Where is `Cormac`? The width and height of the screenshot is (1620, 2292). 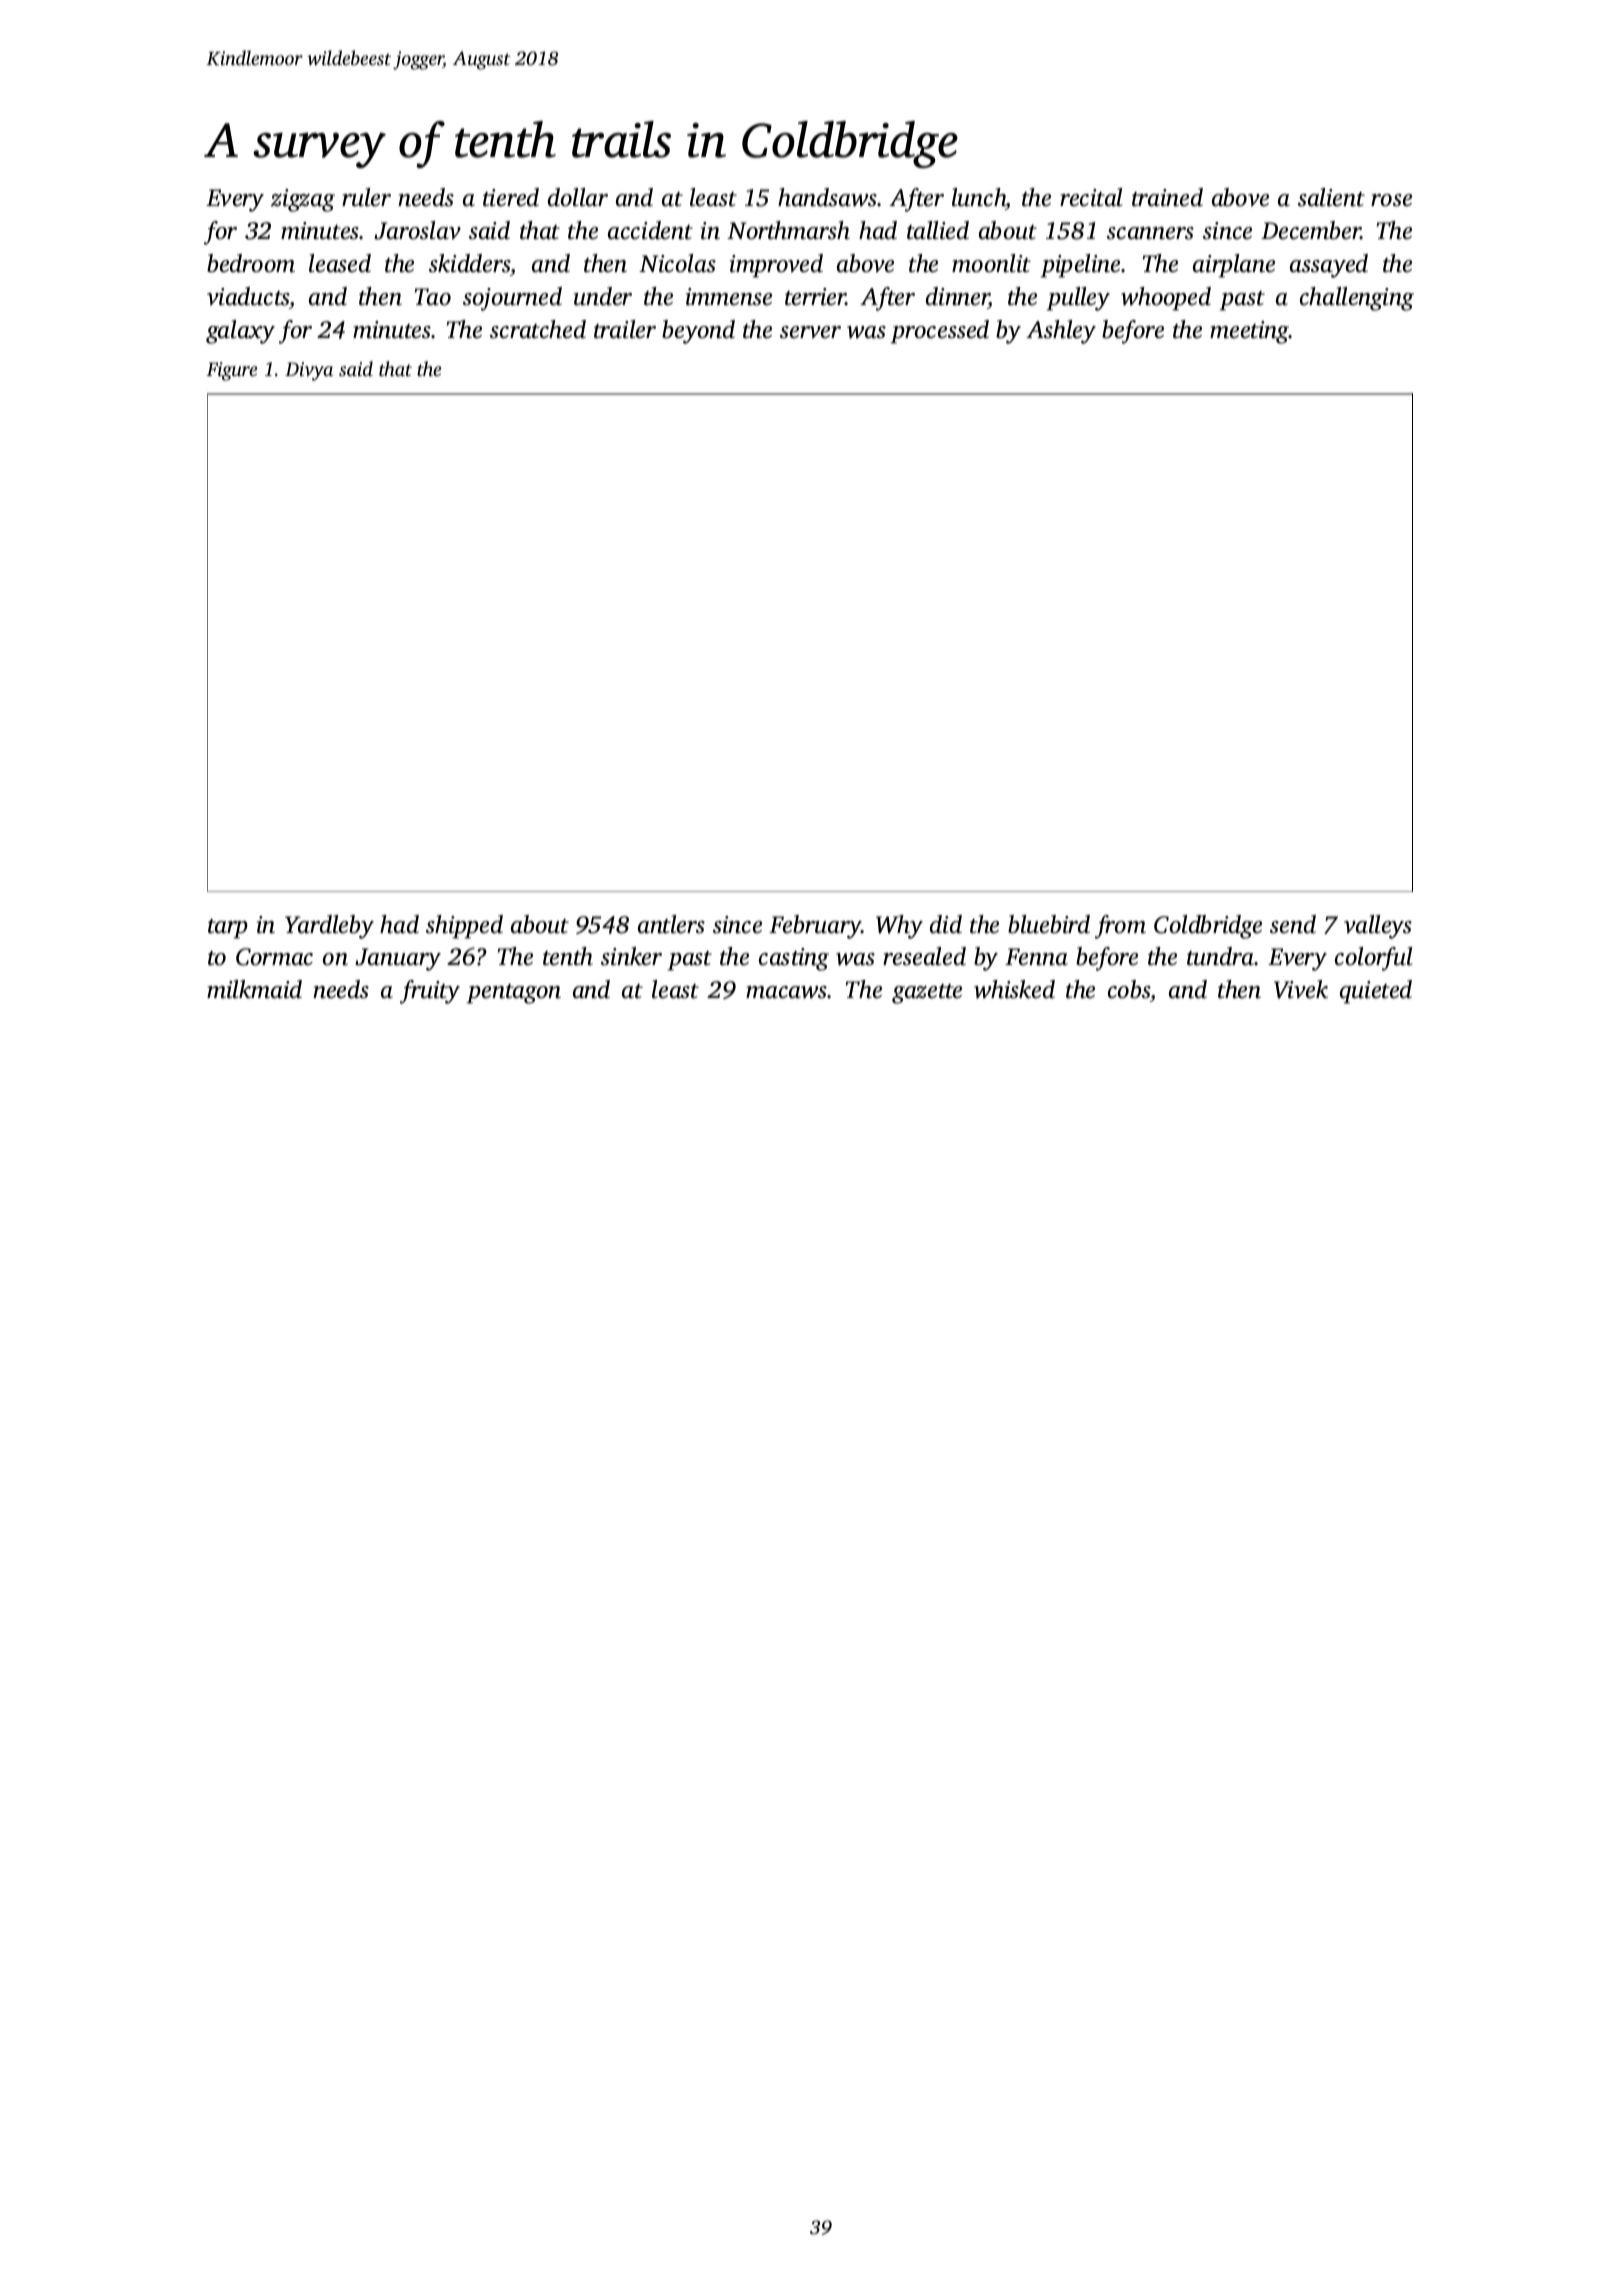 Cormac is located at coordinates (274, 957).
